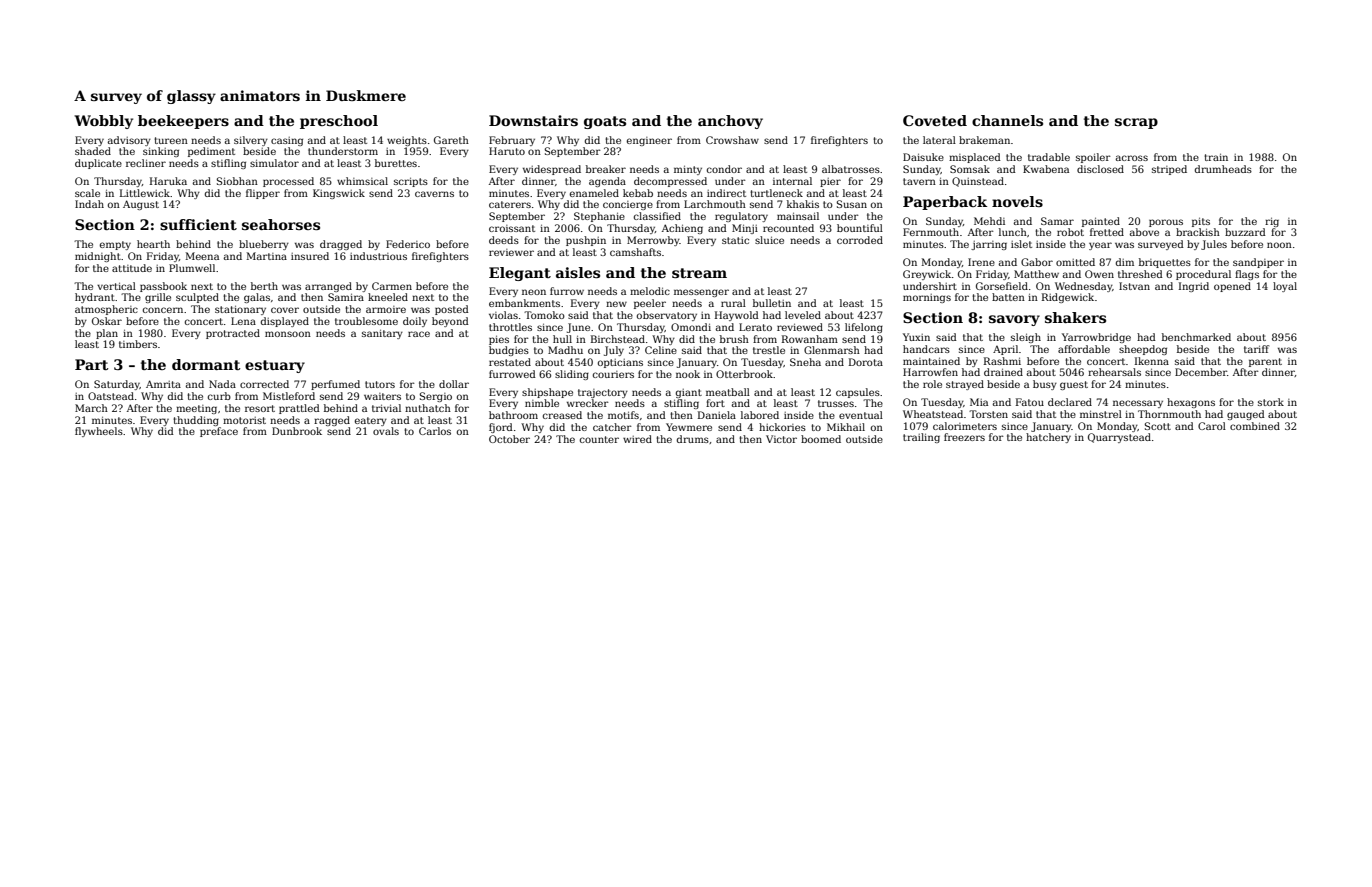 This screenshot has width=1372, height=887. I want to click on beekeepers, so click(183, 122).
